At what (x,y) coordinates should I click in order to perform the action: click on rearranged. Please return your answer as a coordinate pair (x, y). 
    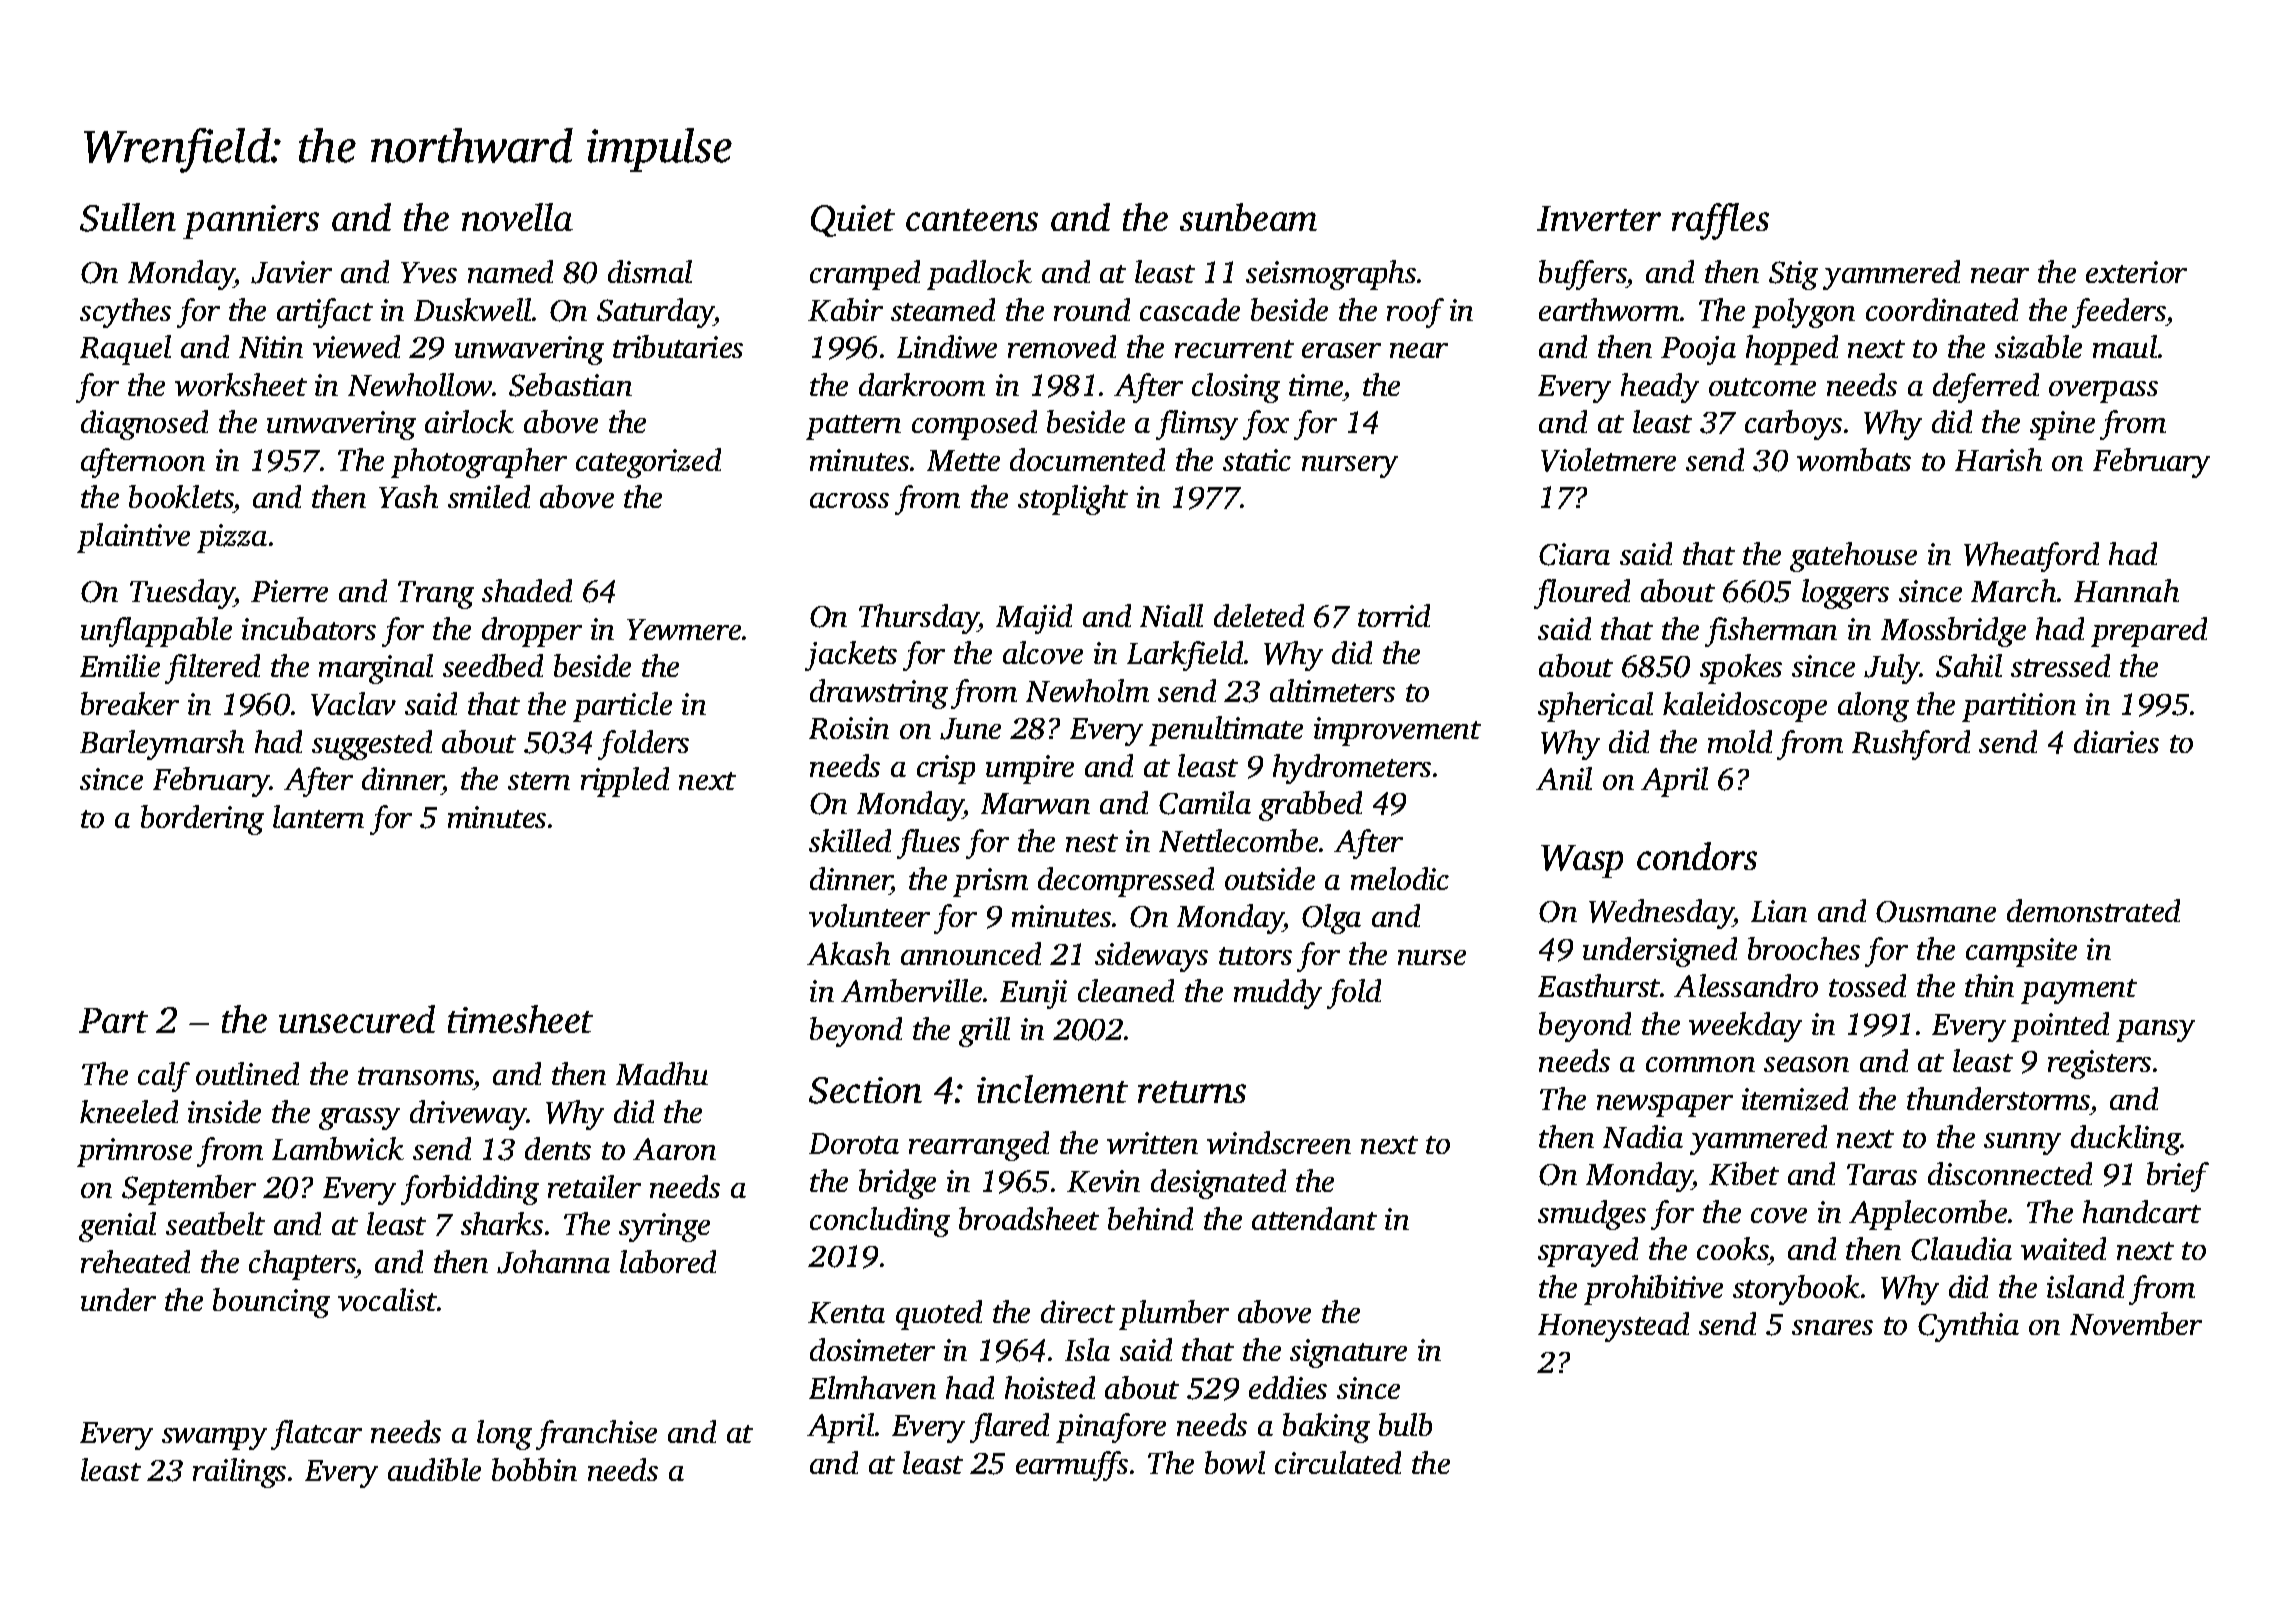
    Looking at the image, I should click on (979, 1146).
